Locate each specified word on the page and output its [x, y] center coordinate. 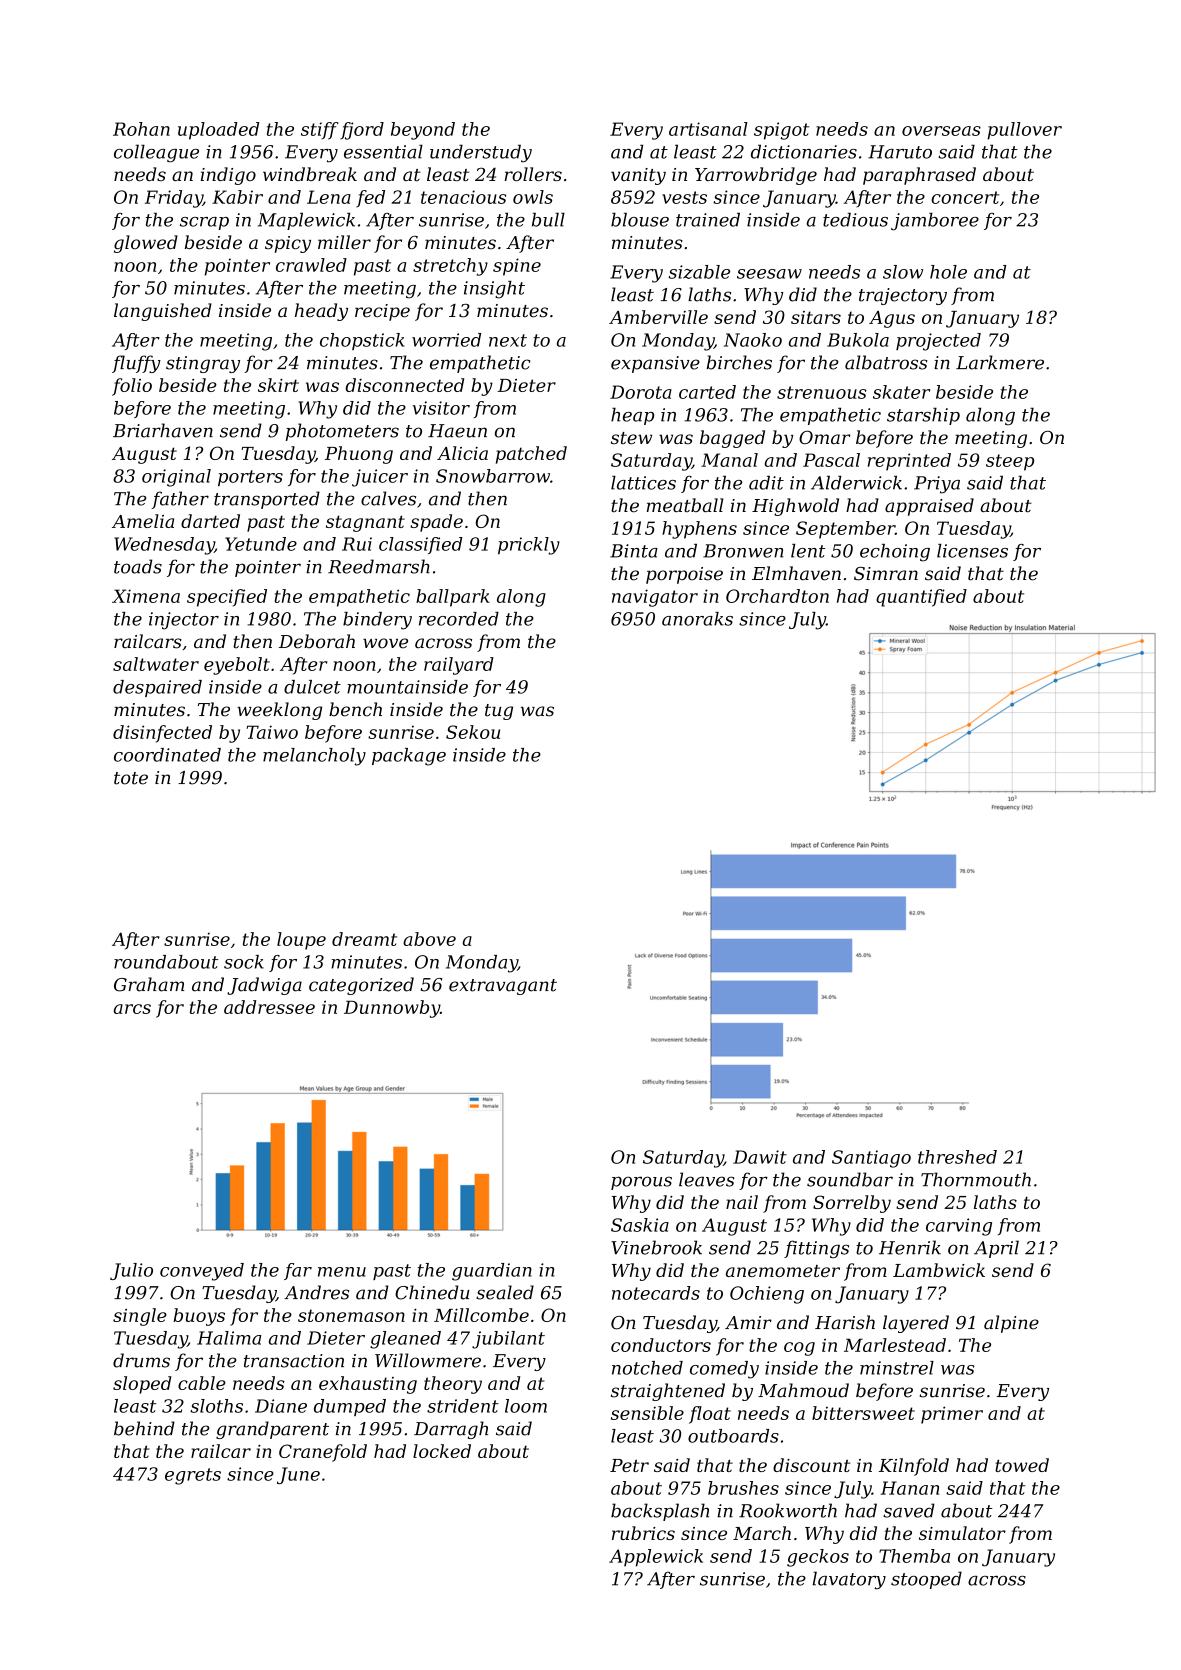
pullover [1024, 131]
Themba [914, 1556]
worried [446, 340]
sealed [505, 1292]
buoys [199, 1317]
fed [370, 199]
